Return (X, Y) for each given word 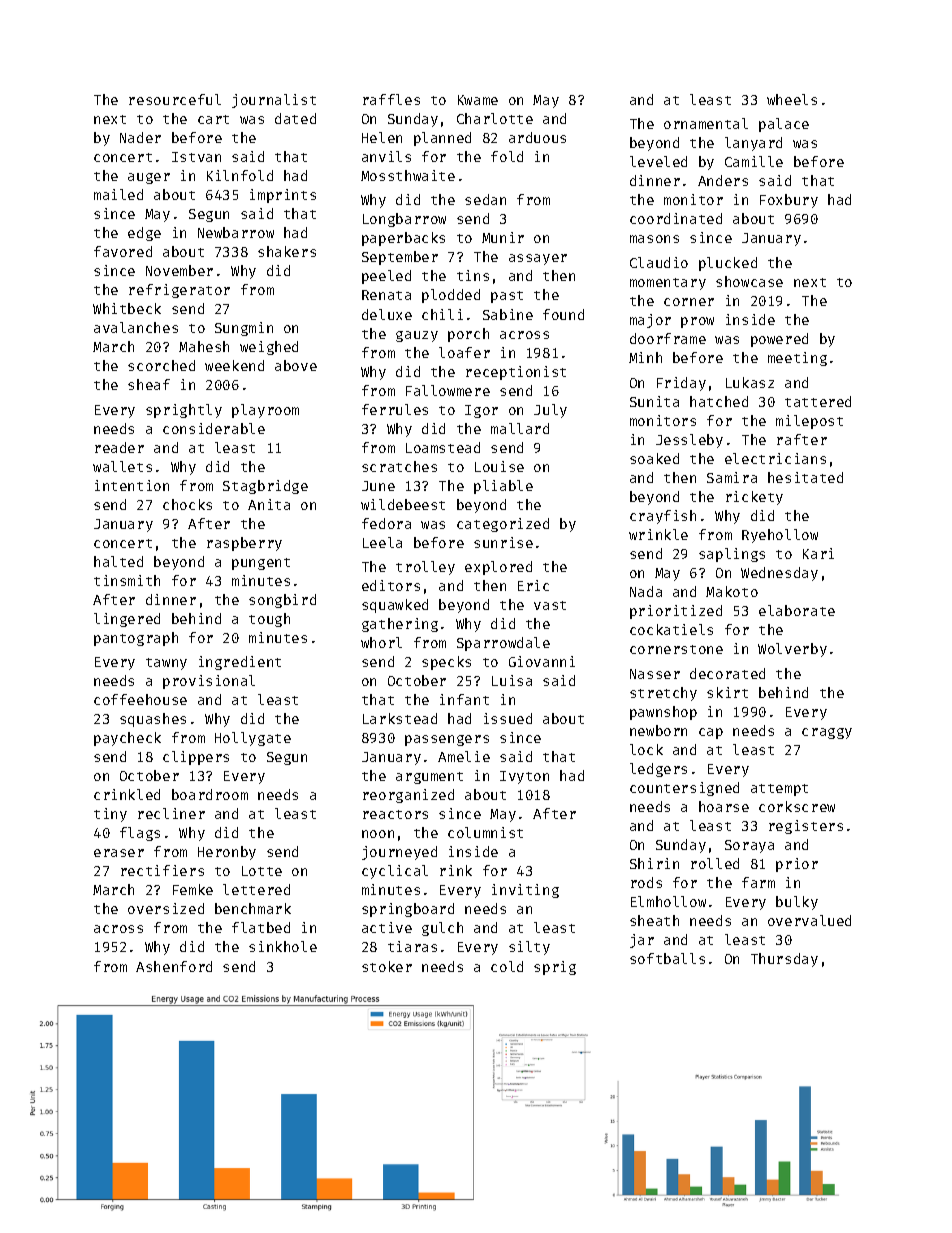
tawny (166, 664)
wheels (792, 99)
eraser (119, 853)
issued (508, 718)
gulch (442, 929)
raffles (391, 99)
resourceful (175, 99)
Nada (646, 591)
